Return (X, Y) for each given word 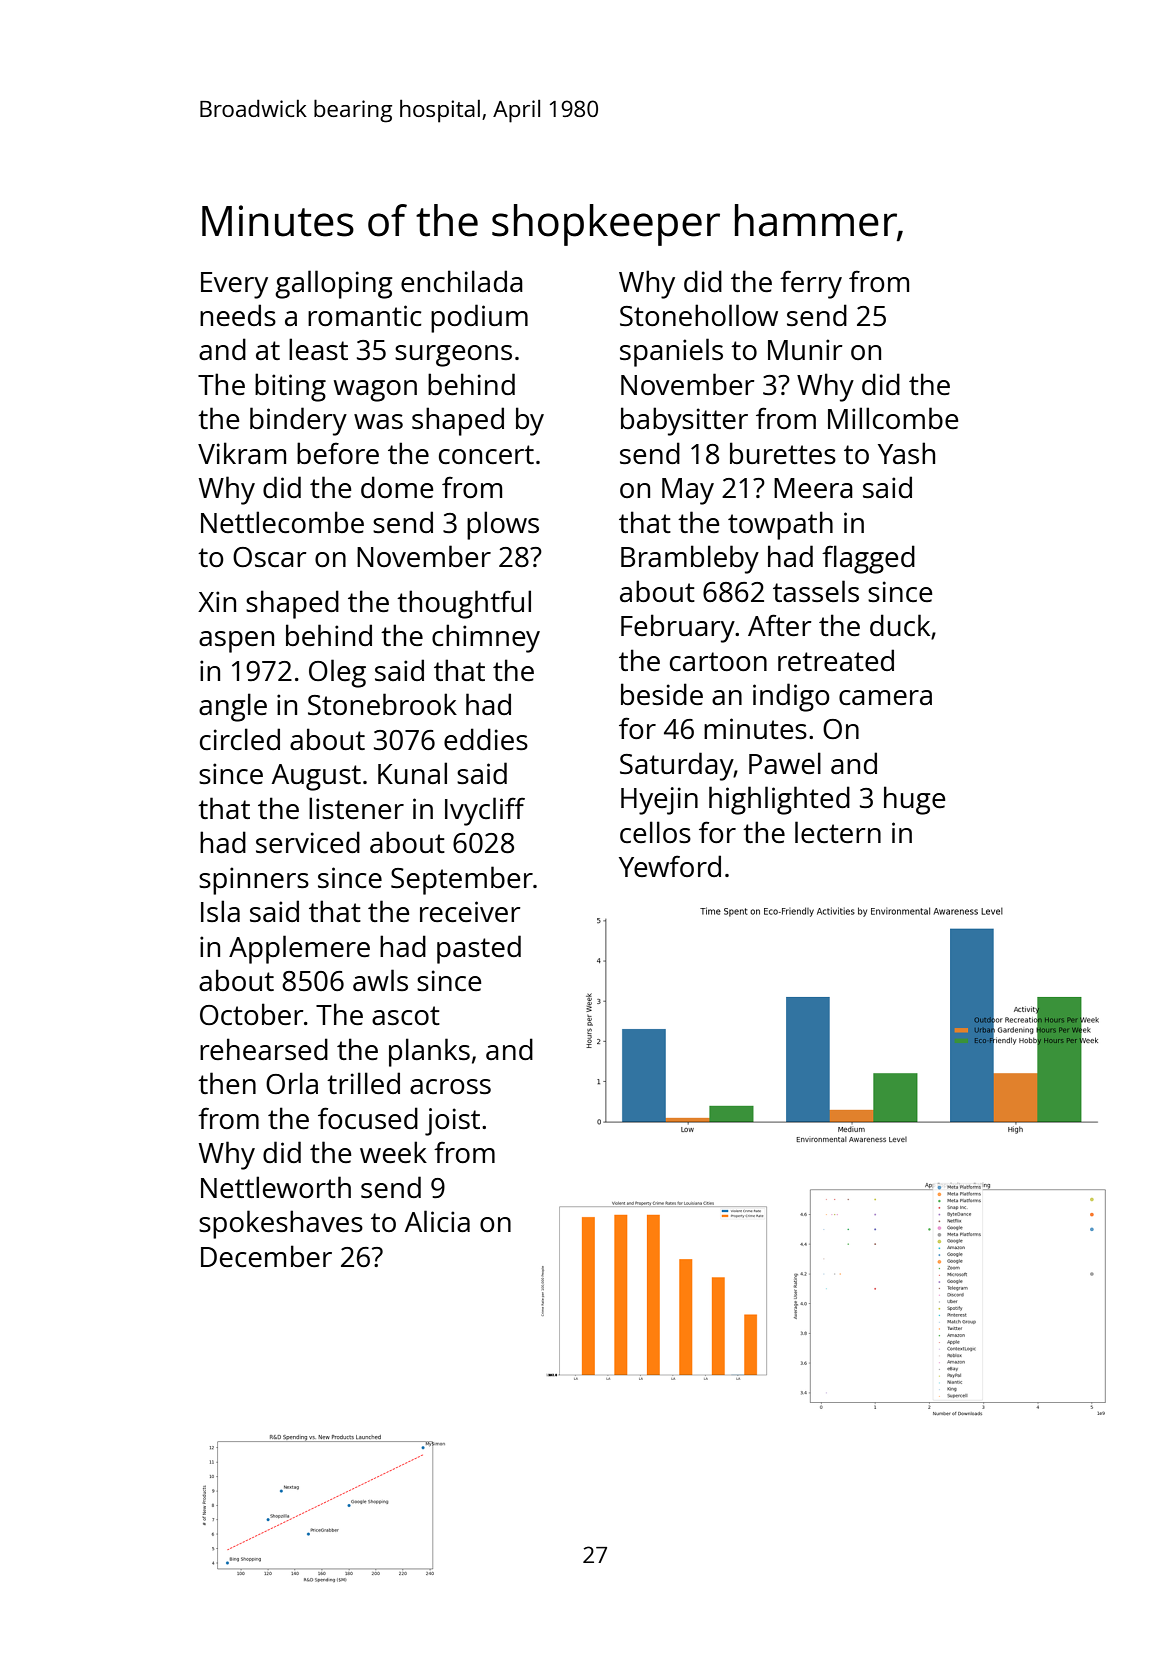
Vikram (242, 453)
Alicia (437, 1221)
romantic (365, 315)
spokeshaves (281, 1224)
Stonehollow (699, 315)
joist (452, 1122)
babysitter (684, 421)
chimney (486, 638)
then (227, 1083)
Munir (805, 349)
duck (900, 625)
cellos (655, 832)
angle (233, 707)
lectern (838, 832)
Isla (220, 911)
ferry (811, 284)
